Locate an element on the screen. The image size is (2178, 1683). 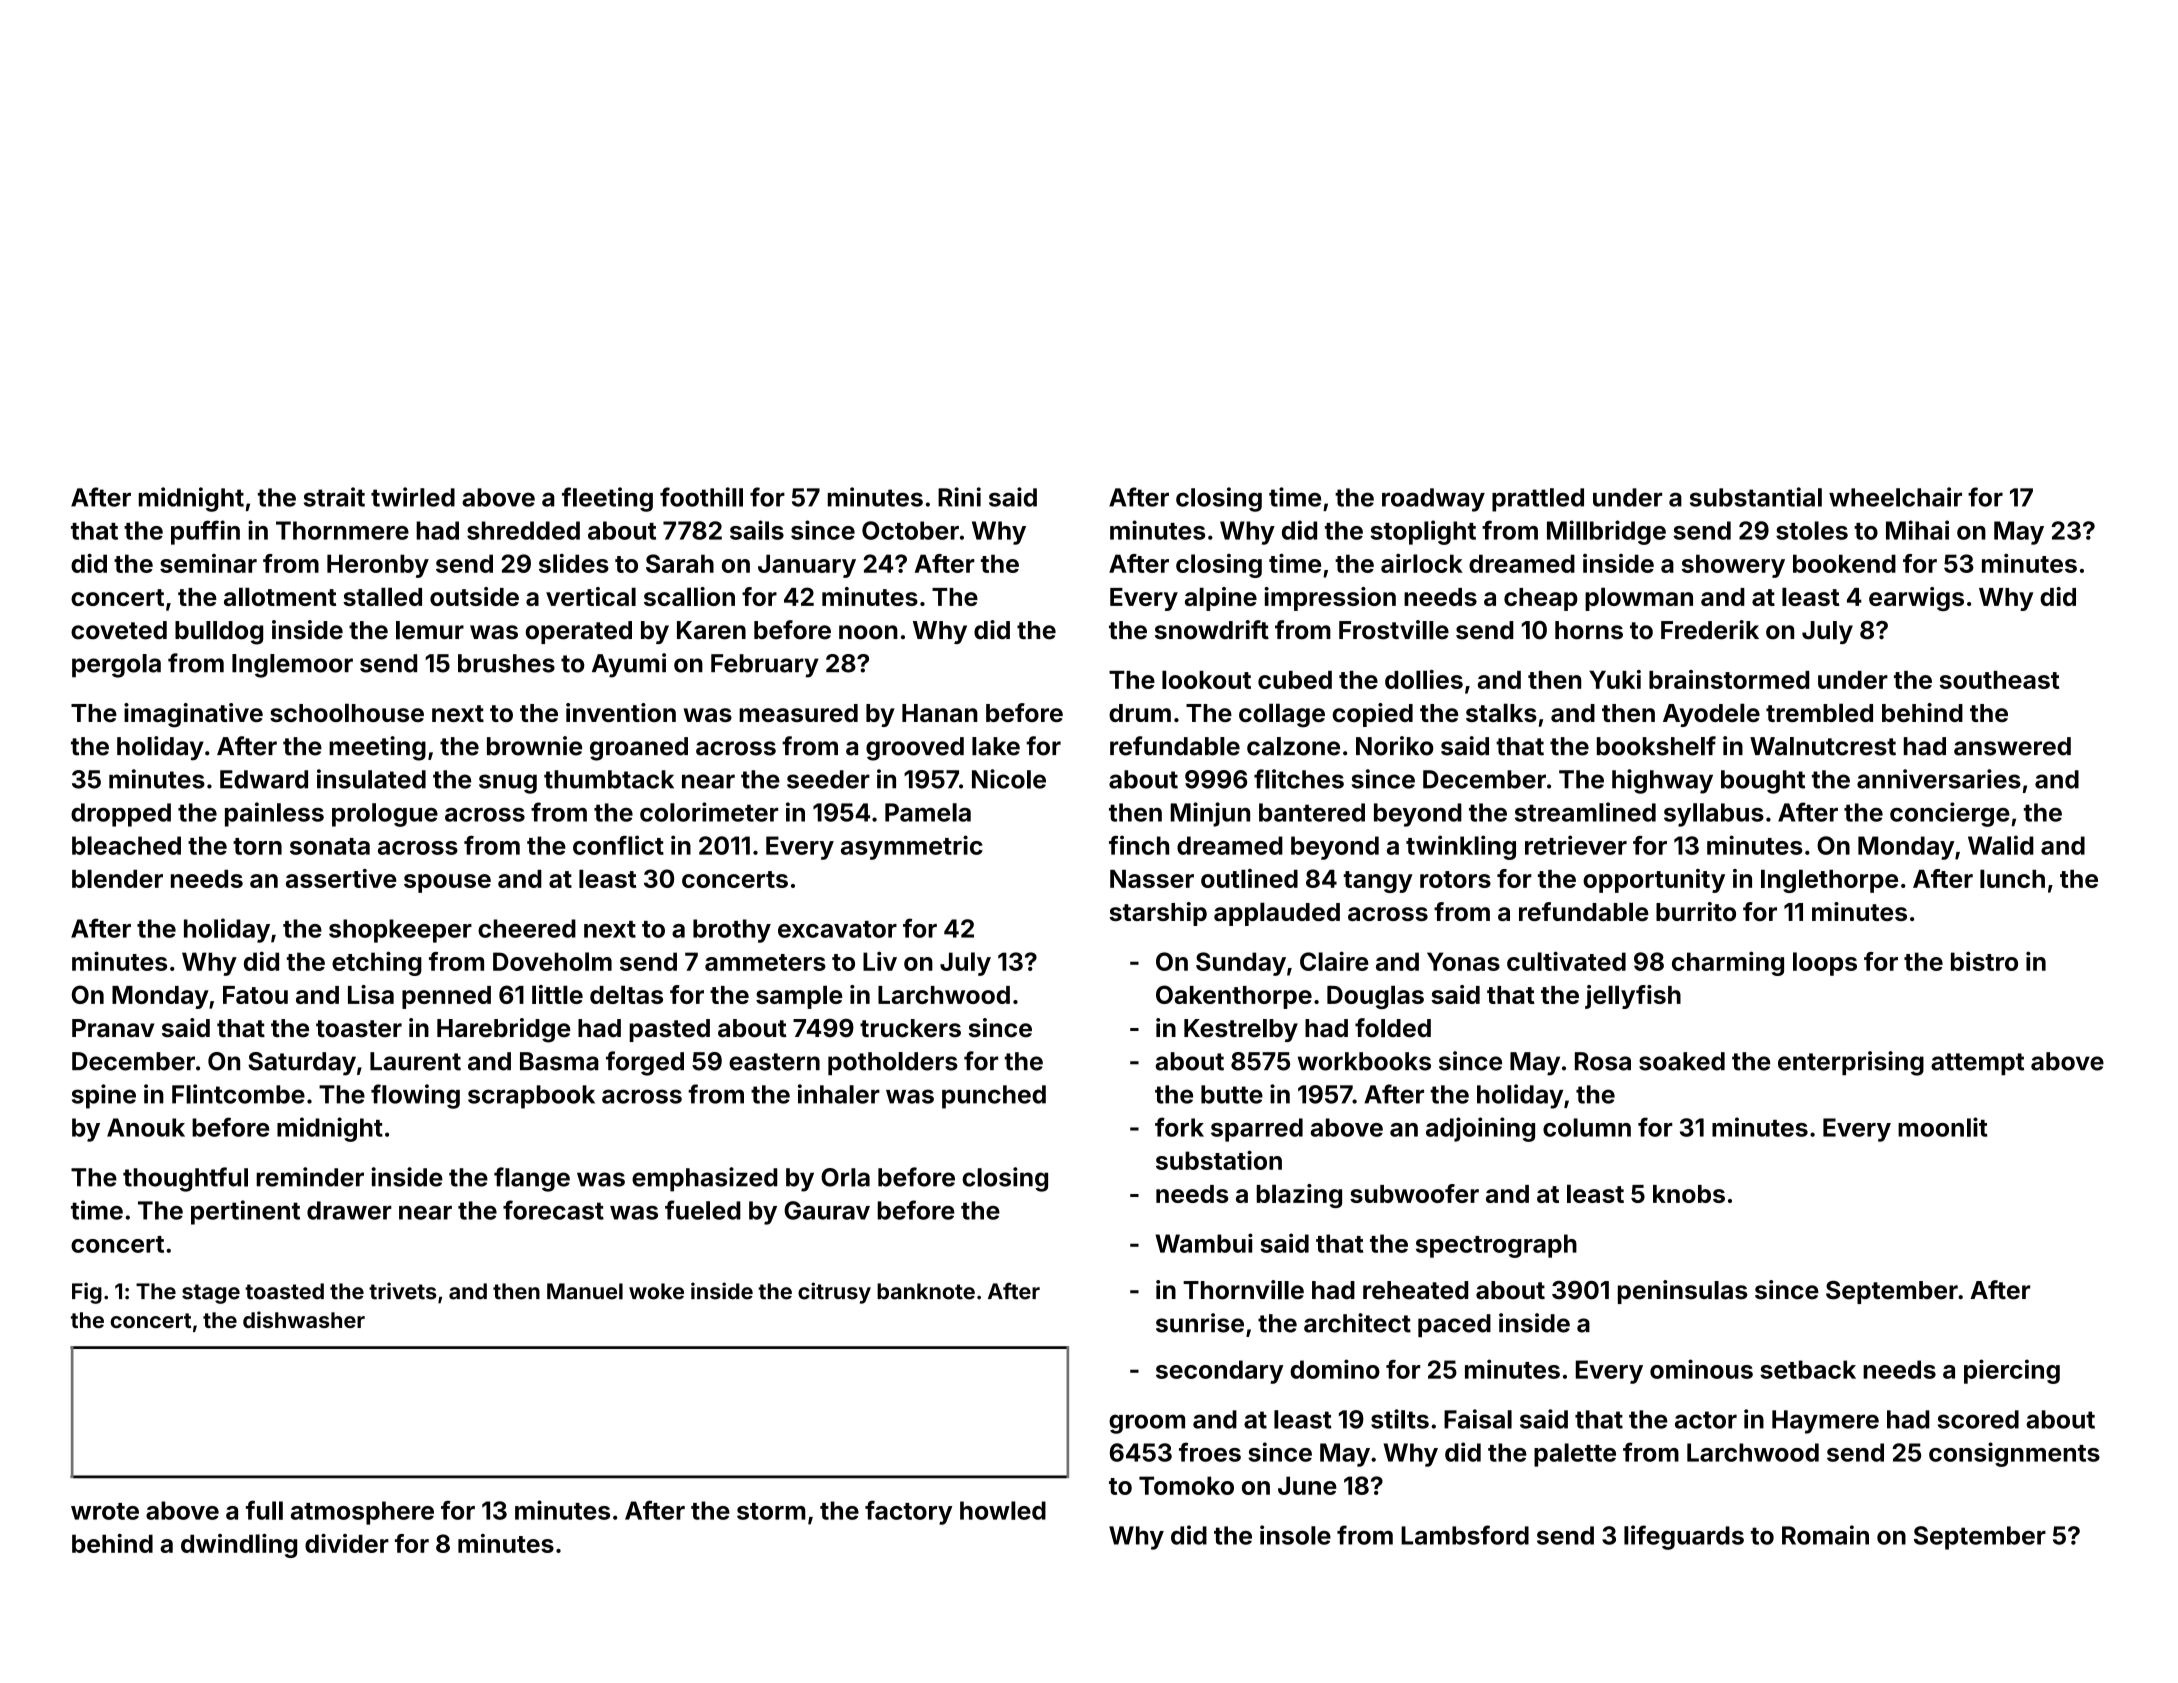
jellyfish is located at coordinates (1633, 997).
